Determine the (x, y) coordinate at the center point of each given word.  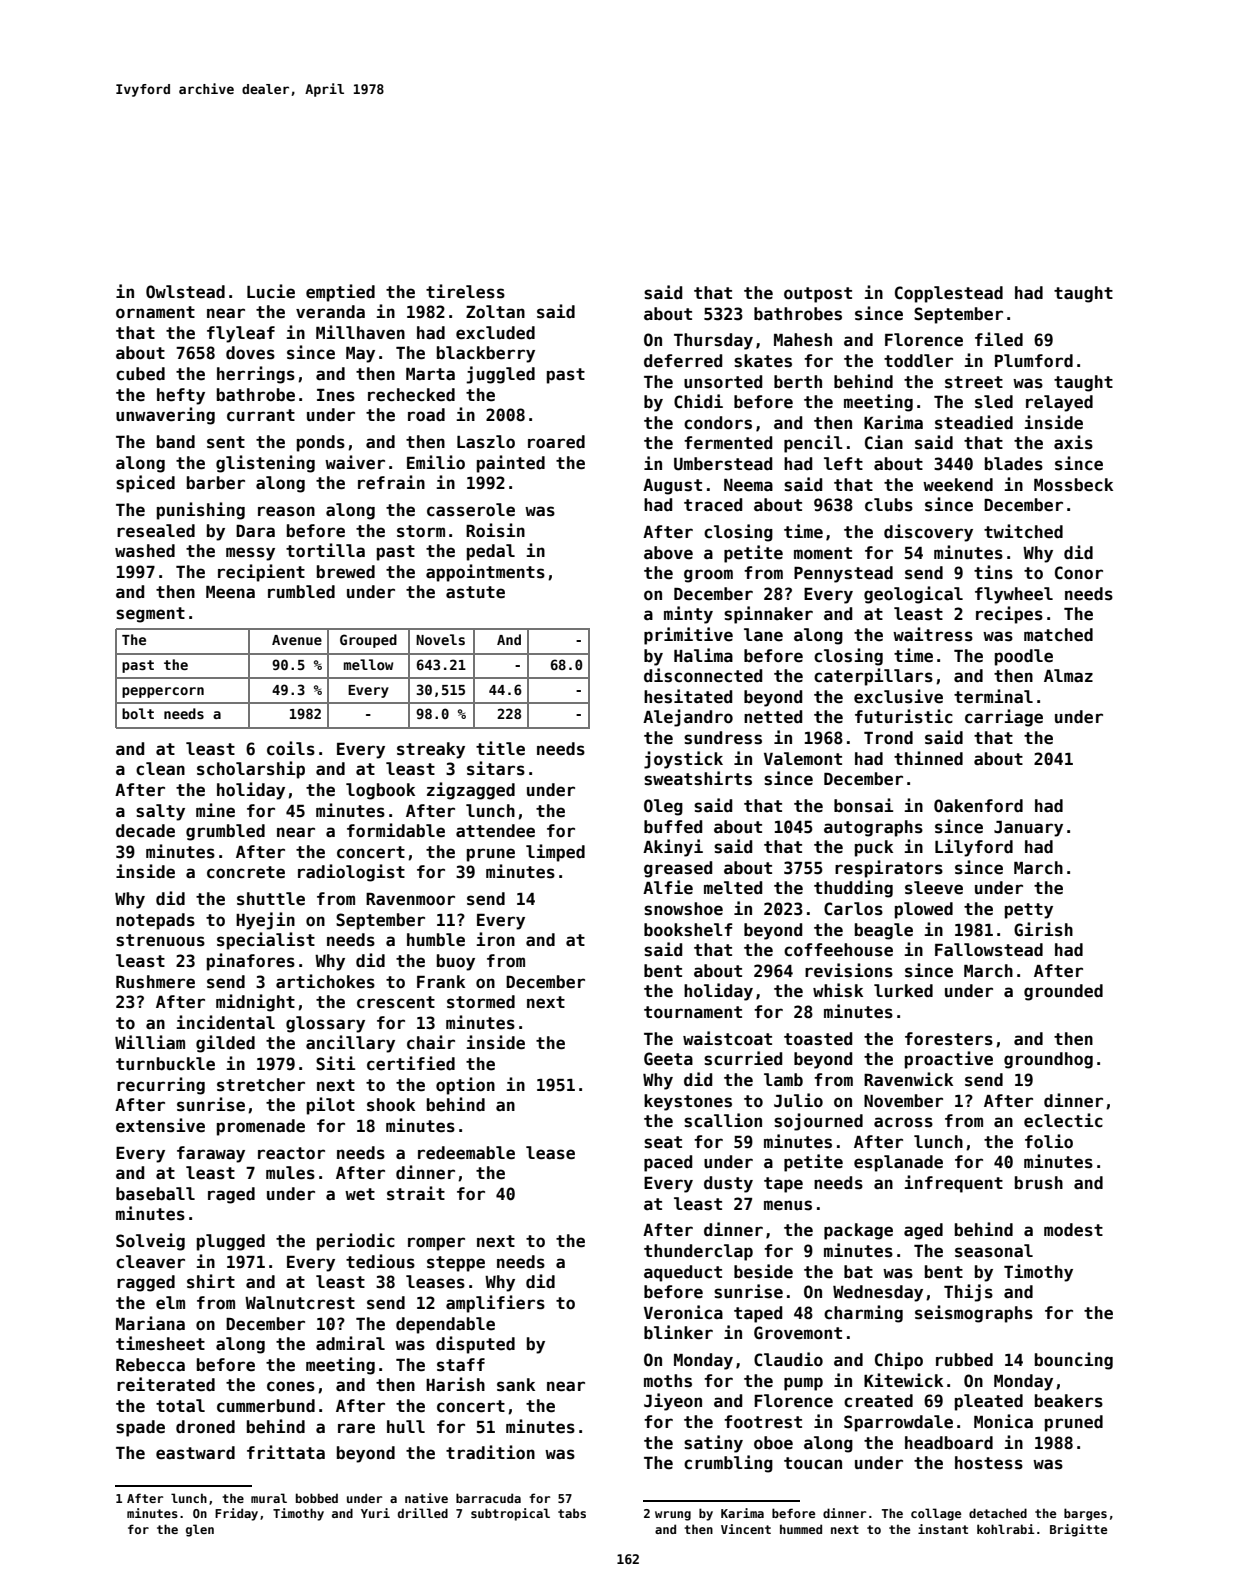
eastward (195, 1453)
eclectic (1063, 1120)
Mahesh (803, 340)
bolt (138, 713)
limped (555, 853)
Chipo (899, 1361)
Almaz (1068, 676)
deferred (683, 361)
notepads (155, 921)
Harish (455, 1384)
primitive (688, 636)
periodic (356, 1242)
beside (763, 1271)
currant (261, 415)
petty (1029, 911)
